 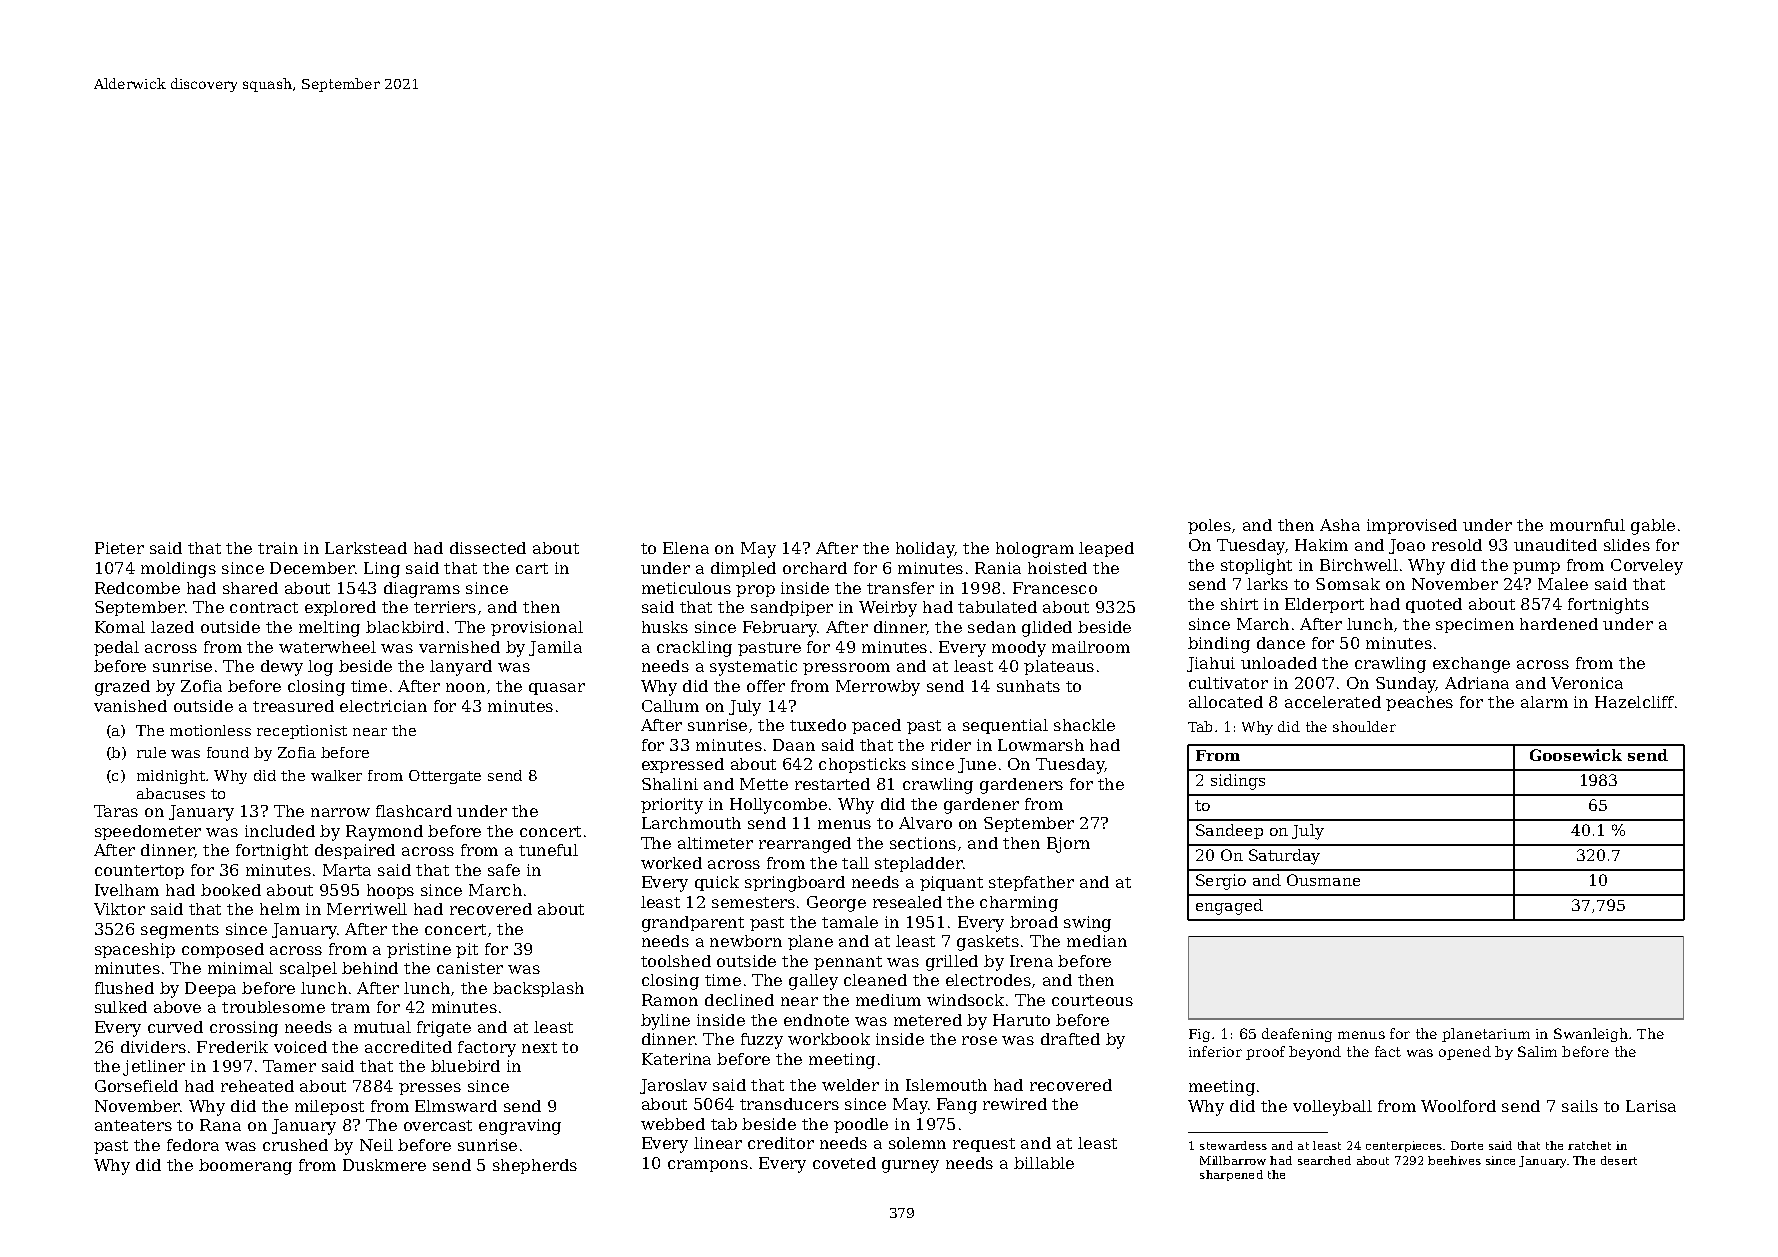 What do you see at coordinates (665, 627) in the screenshot?
I see `husks` at bounding box center [665, 627].
